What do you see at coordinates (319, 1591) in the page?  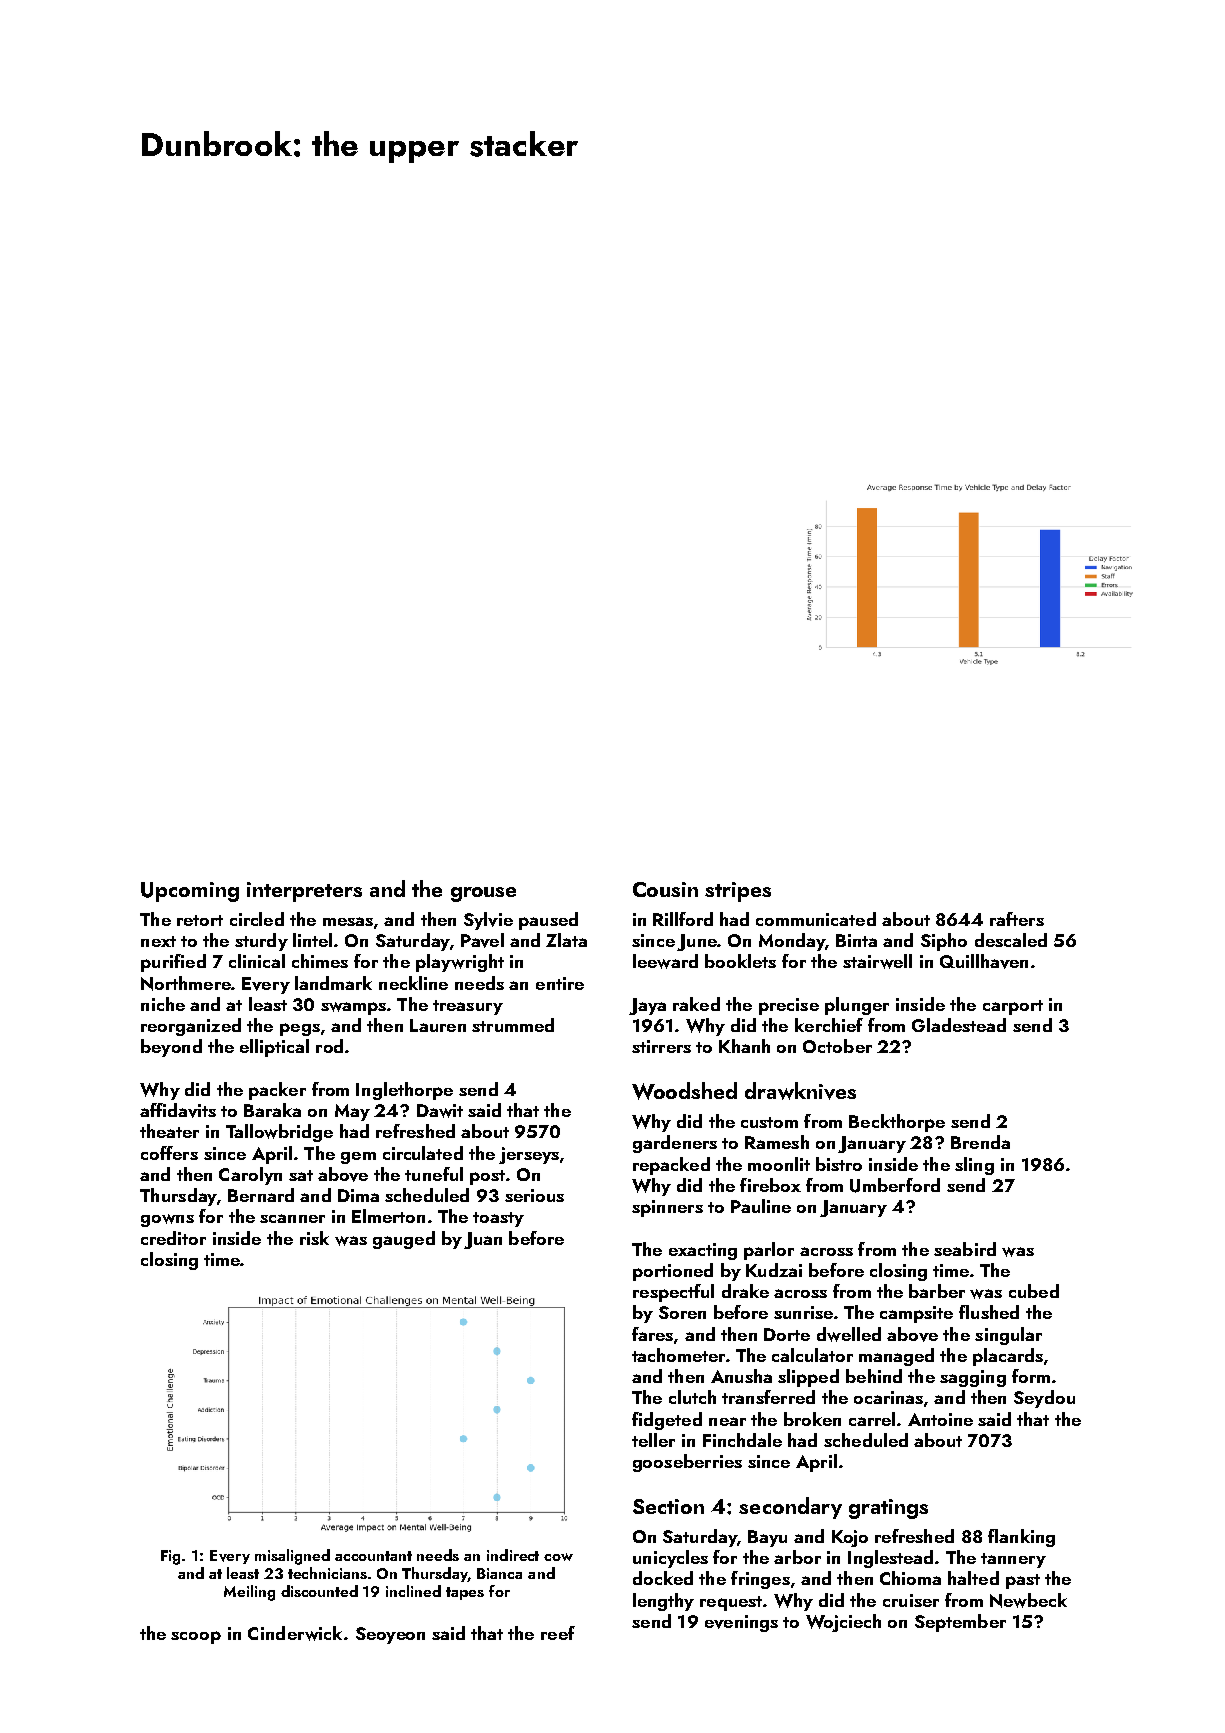 I see `discounted` at bounding box center [319, 1591].
